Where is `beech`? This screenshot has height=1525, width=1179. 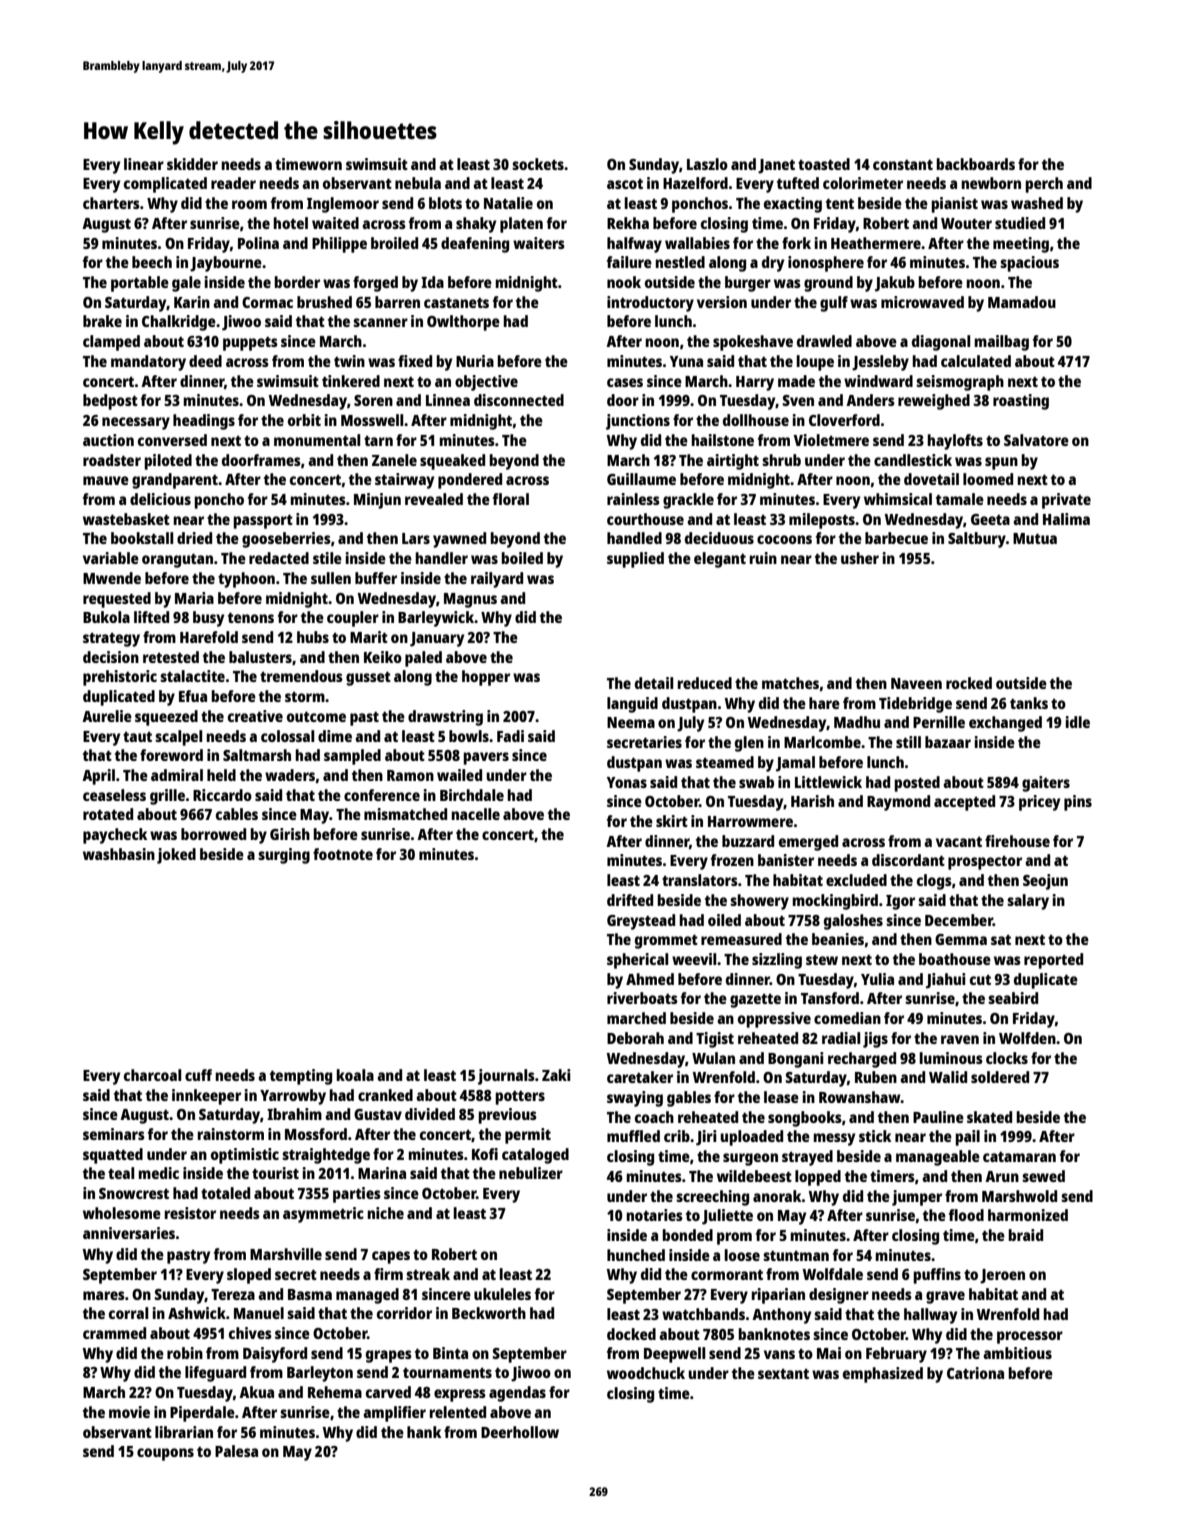 beech is located at coordinates (152, 262).
